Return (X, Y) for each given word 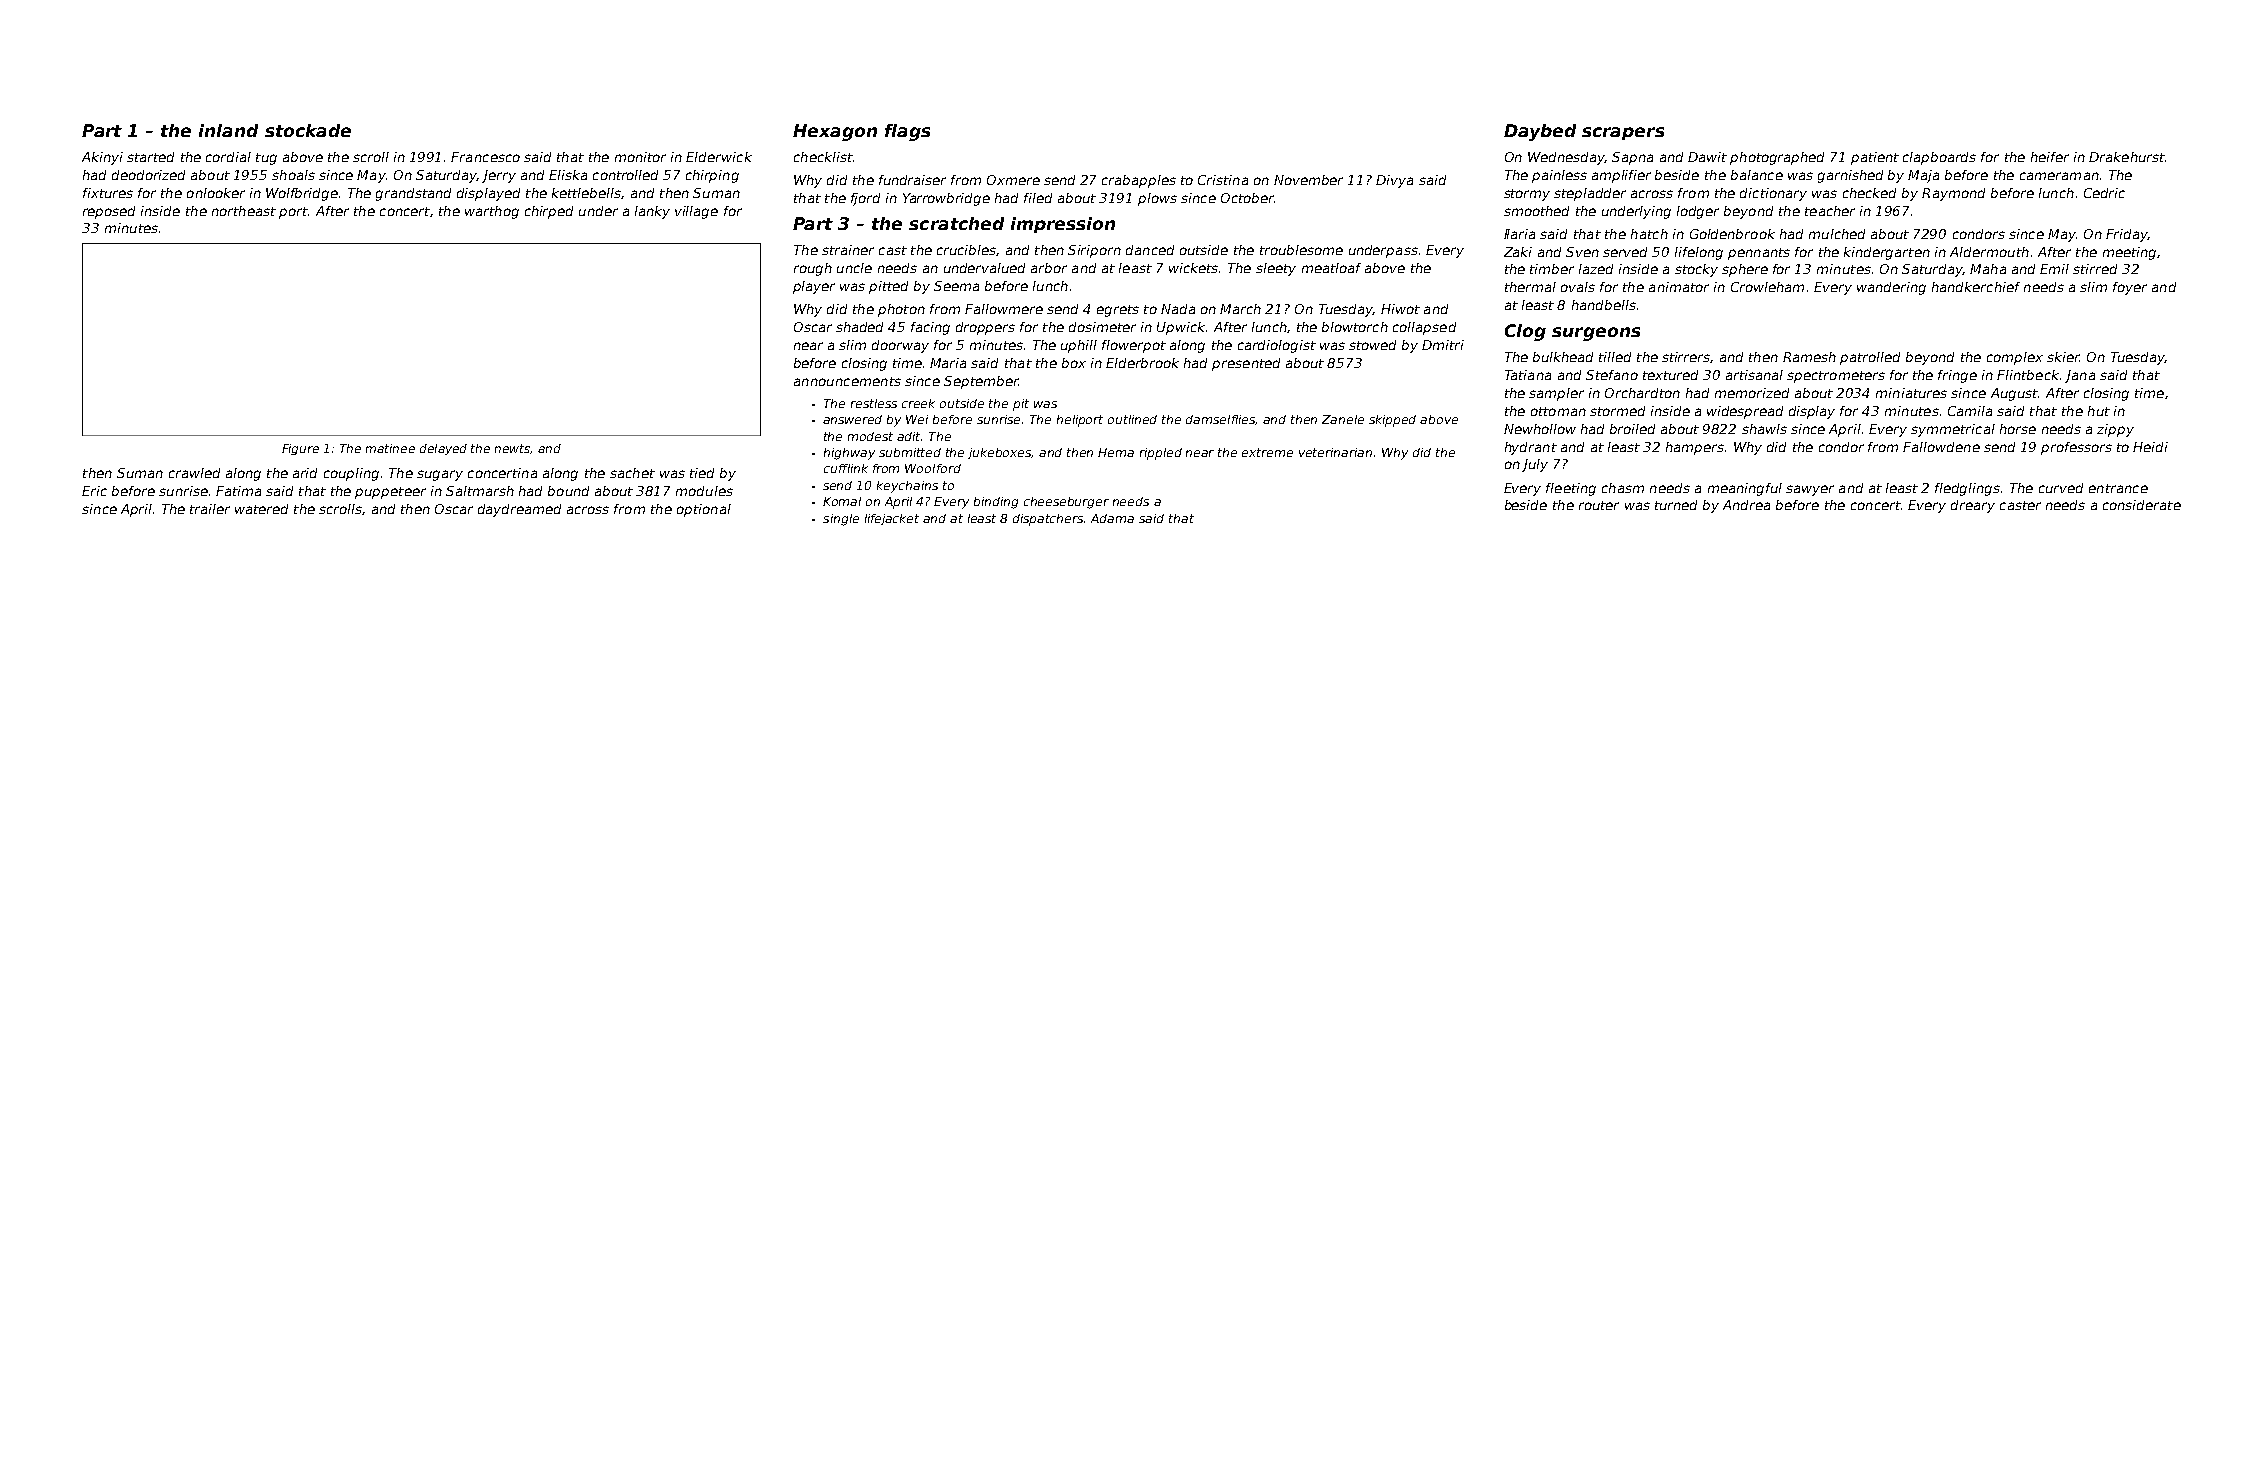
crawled (194, 473)
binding (996, 503)
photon (901, 310)
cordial (228, 157)
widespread (1745, 412)
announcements (847, 381)
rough (813, 269)
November (1308, 180)
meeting (2129, 253)
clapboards (1939, 158)
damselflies (1221, 420)
